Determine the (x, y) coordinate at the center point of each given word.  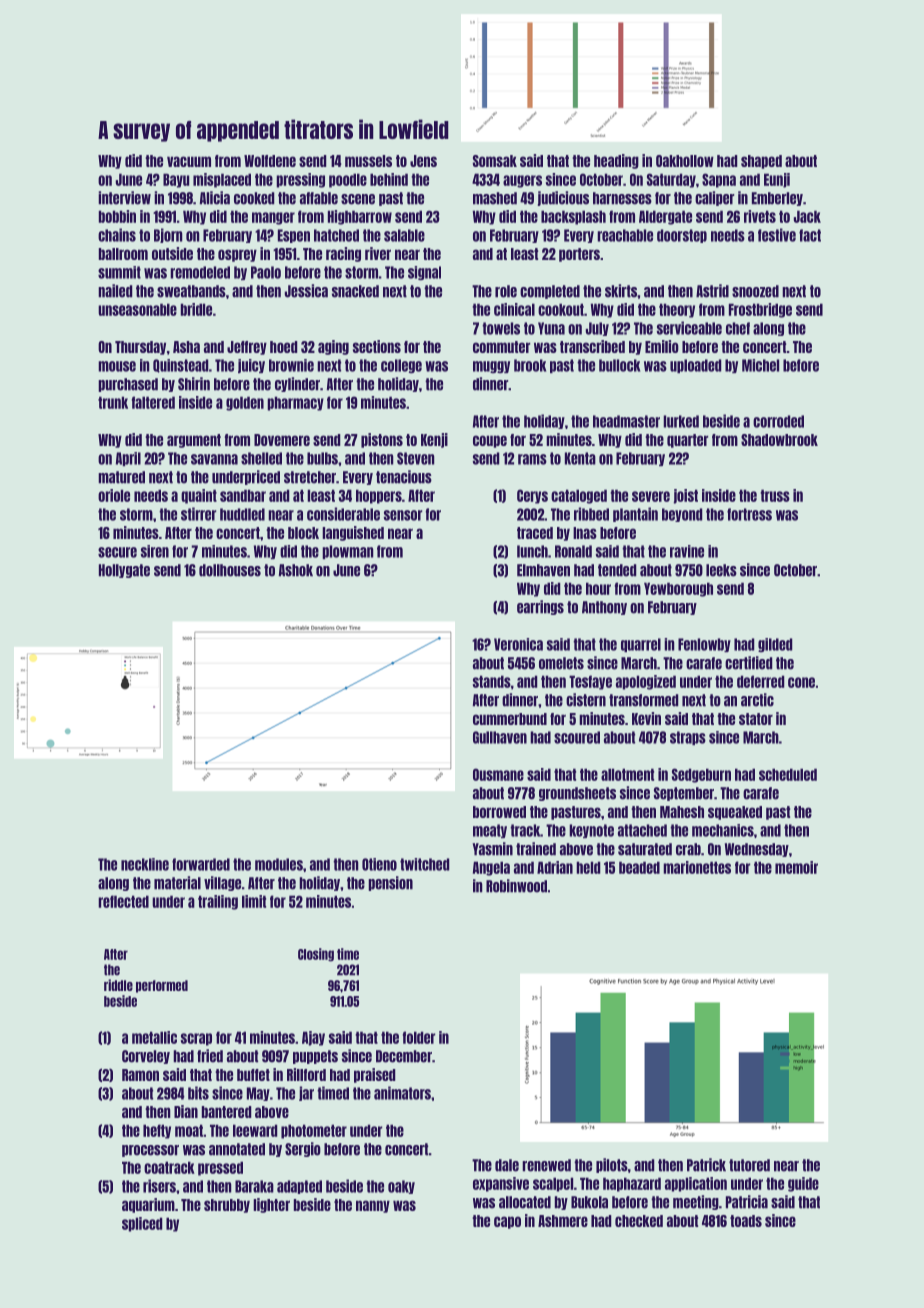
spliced (142, 1224)
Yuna (551, 328)
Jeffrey (247, 348)
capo (507, 1222)
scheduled (788, 774)
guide (803, 1184)
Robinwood (516, 886)
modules (279, 864)
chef (738, 328)
